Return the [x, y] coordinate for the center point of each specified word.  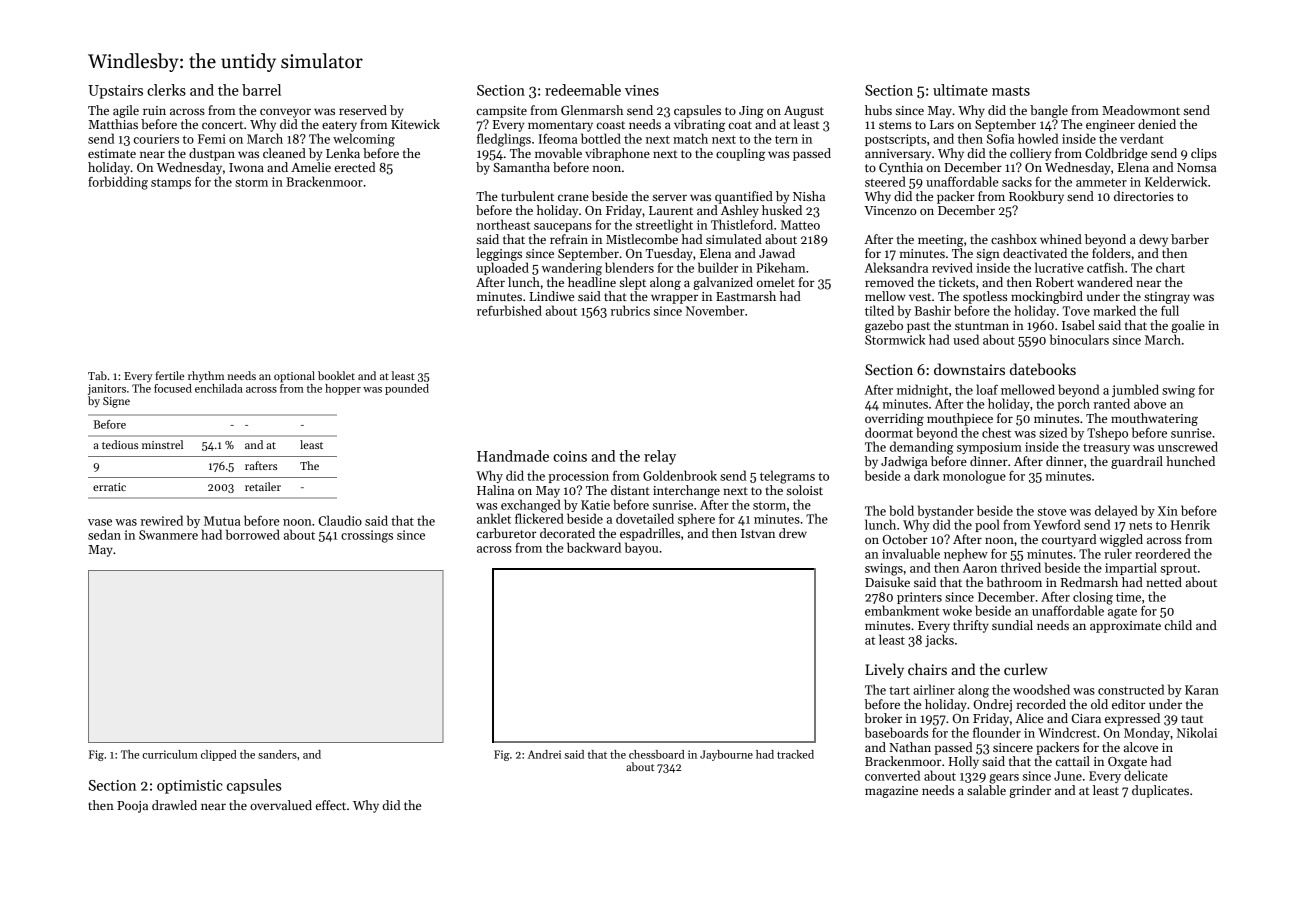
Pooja [132, 807]
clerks [166, 90]
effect [331, 805]
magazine [891, 792]
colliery [1030, 154]
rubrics [630, 310]
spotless [985, 297]
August [804, 112]
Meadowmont [1141, 110]
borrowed [253, 534]
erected [355, 167]
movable [558, 153]
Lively [884, 670]
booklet [336, 375]
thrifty [971, 626]
